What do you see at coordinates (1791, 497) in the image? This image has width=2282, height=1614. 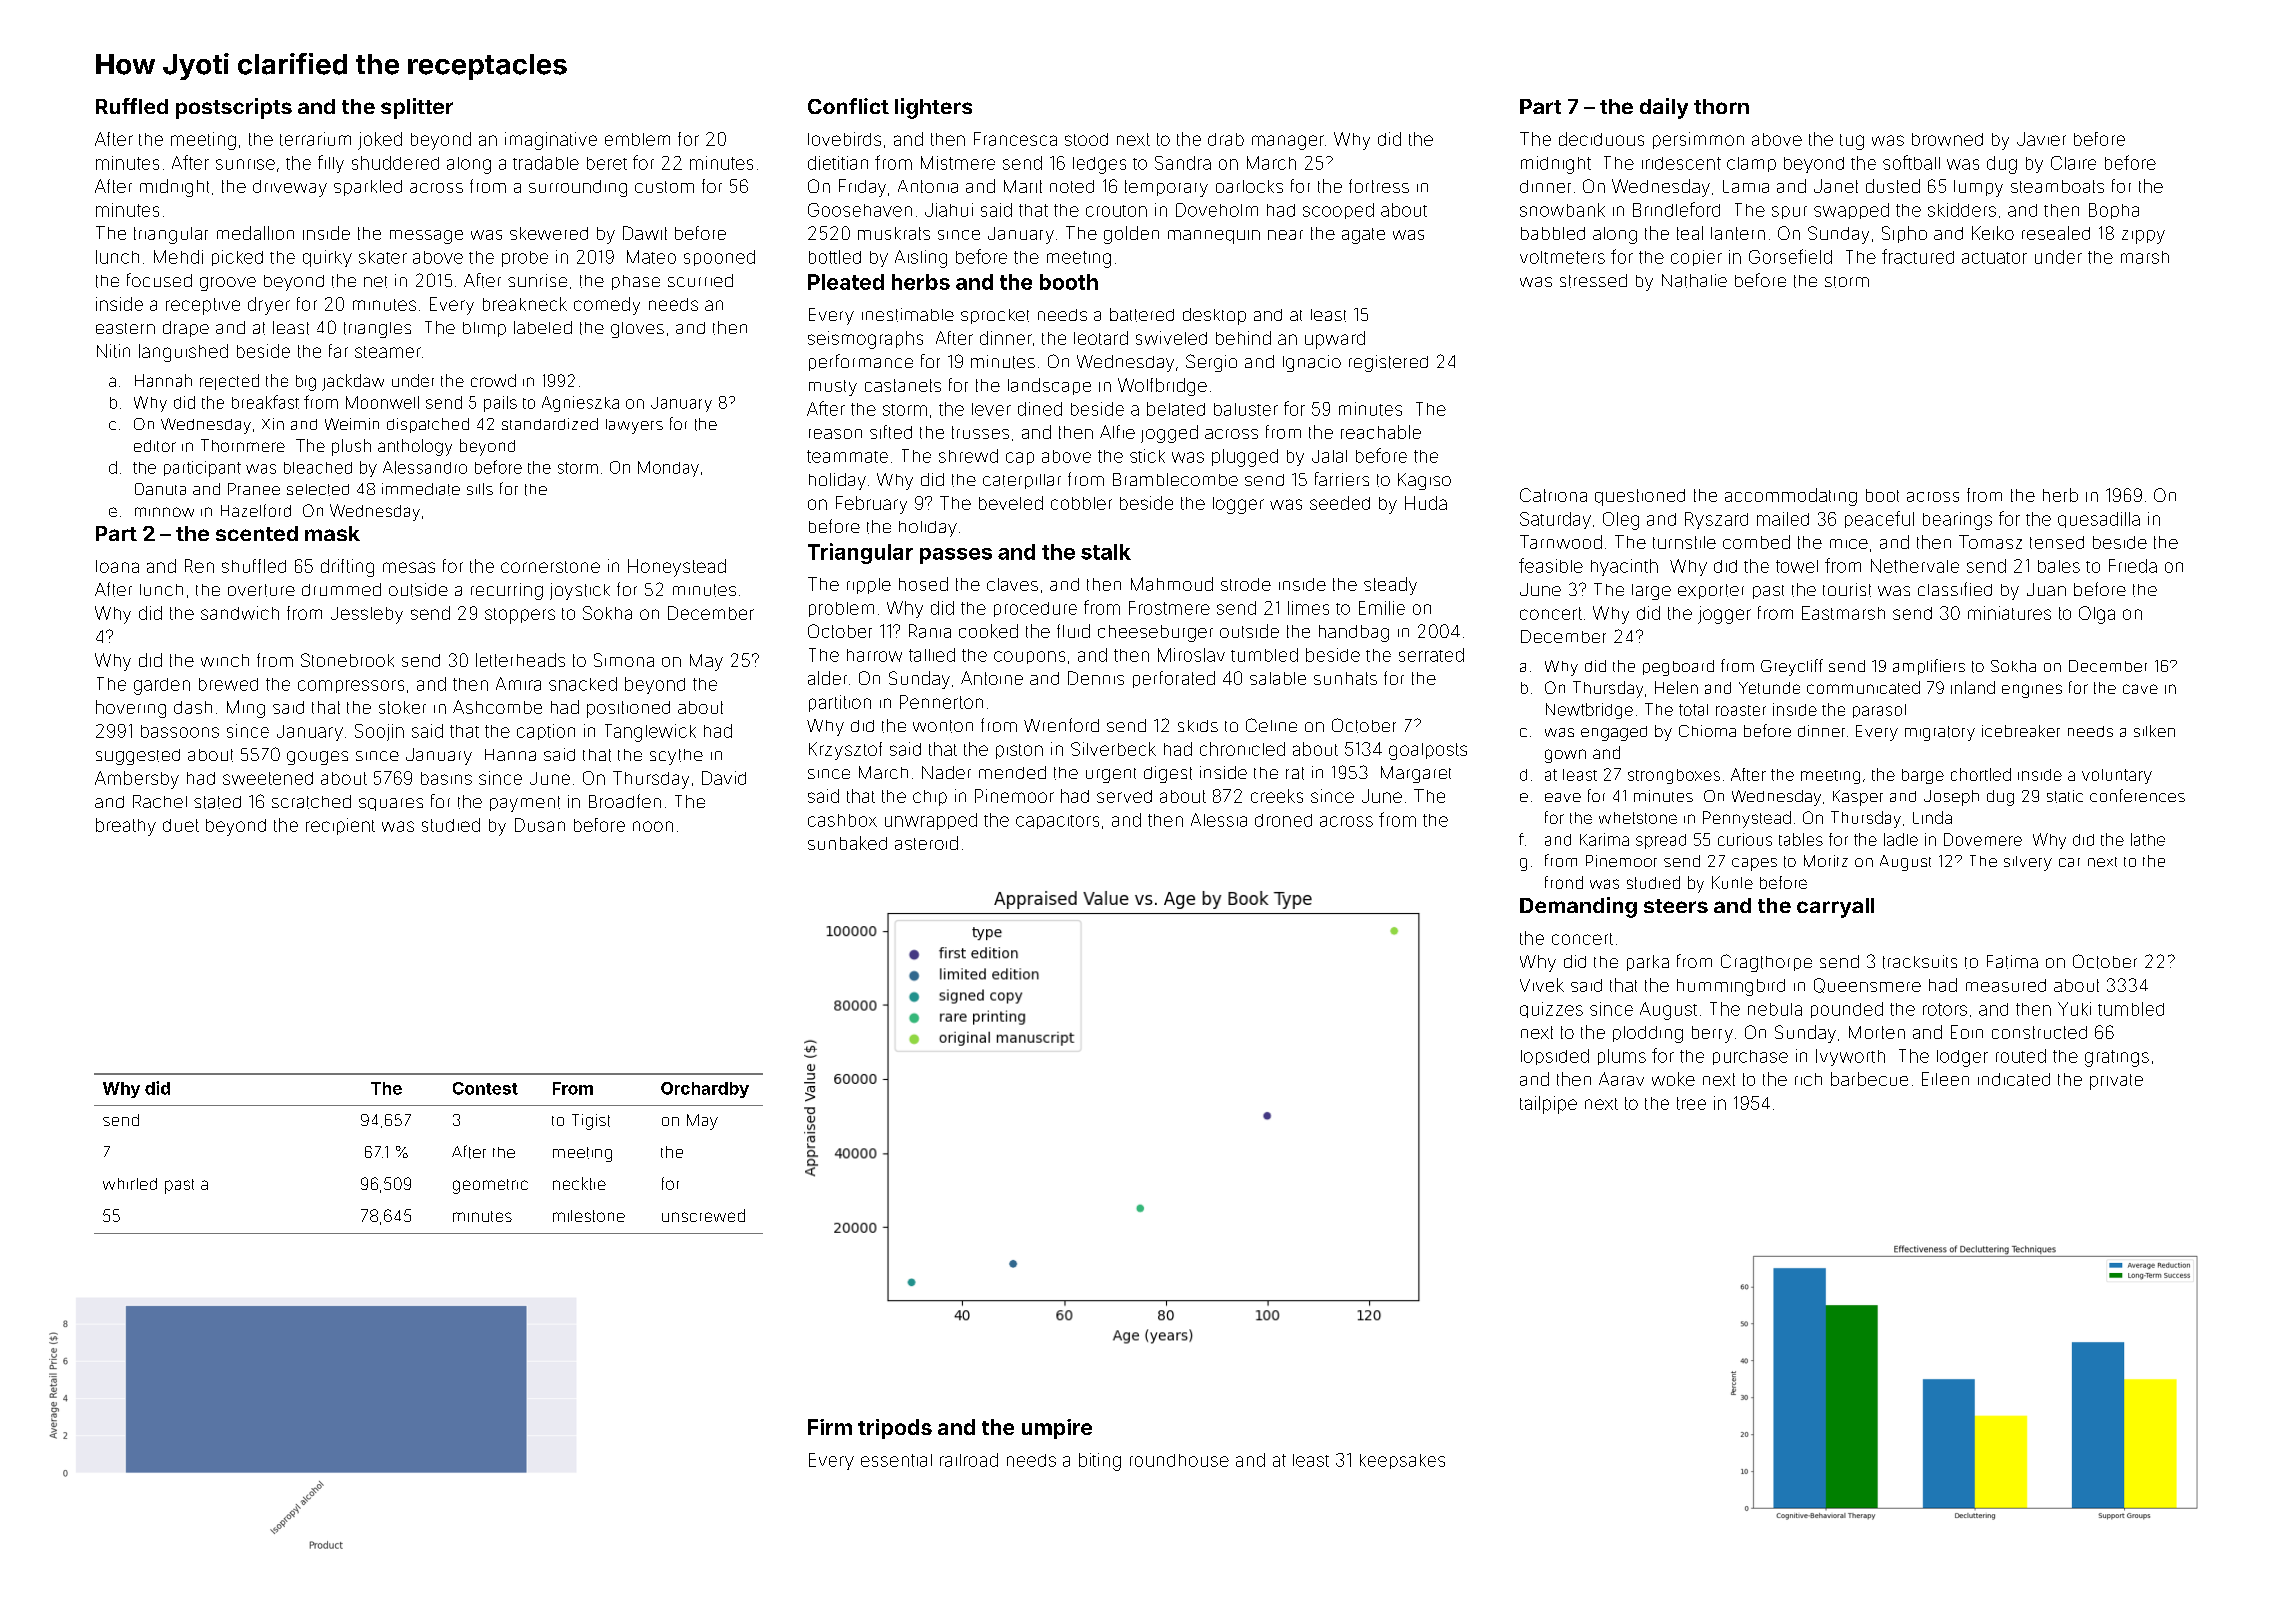 I see `accommodating` at bounding box center [1791, 497].
